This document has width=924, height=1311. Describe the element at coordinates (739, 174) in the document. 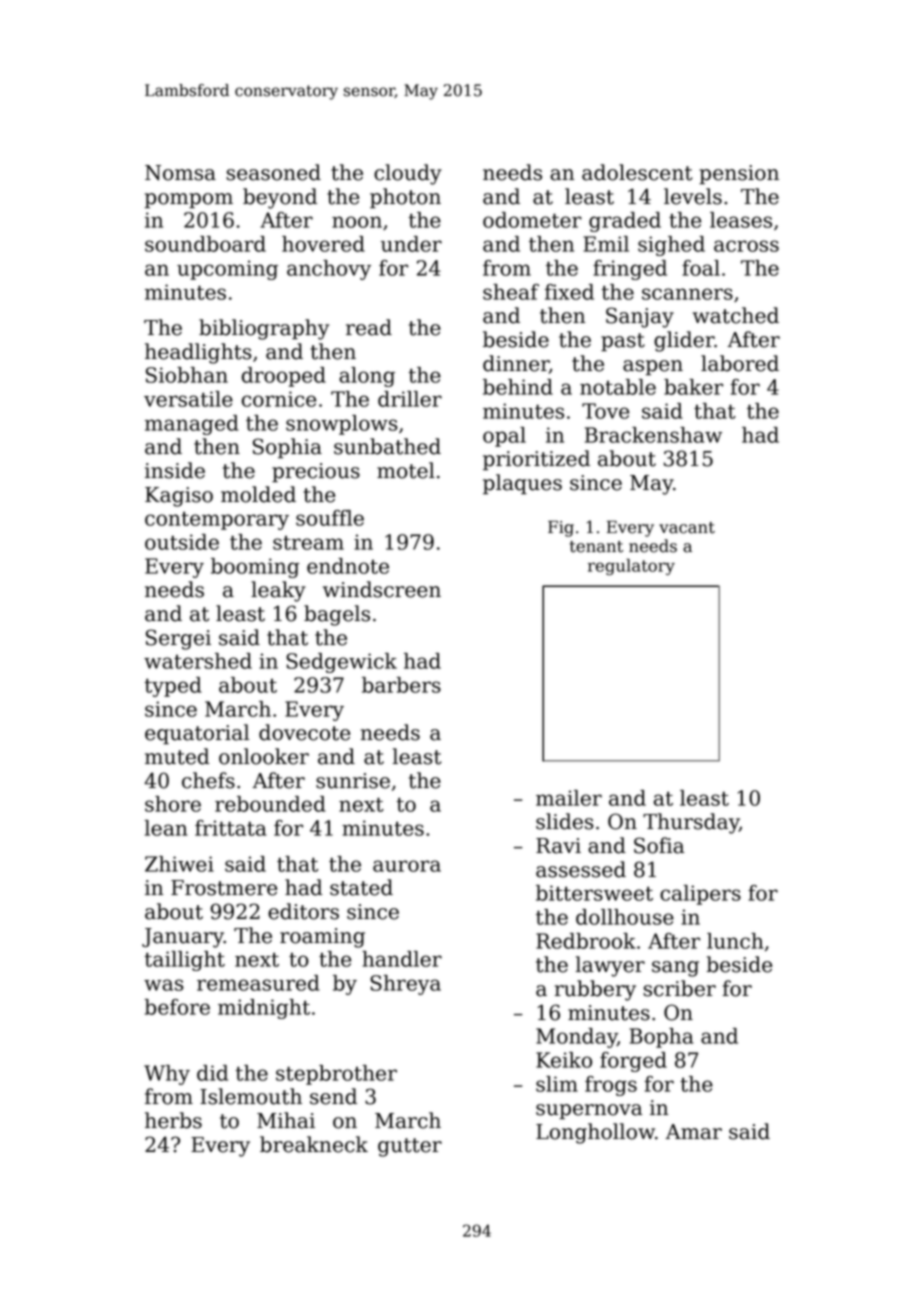

I see `pension` at that location.
